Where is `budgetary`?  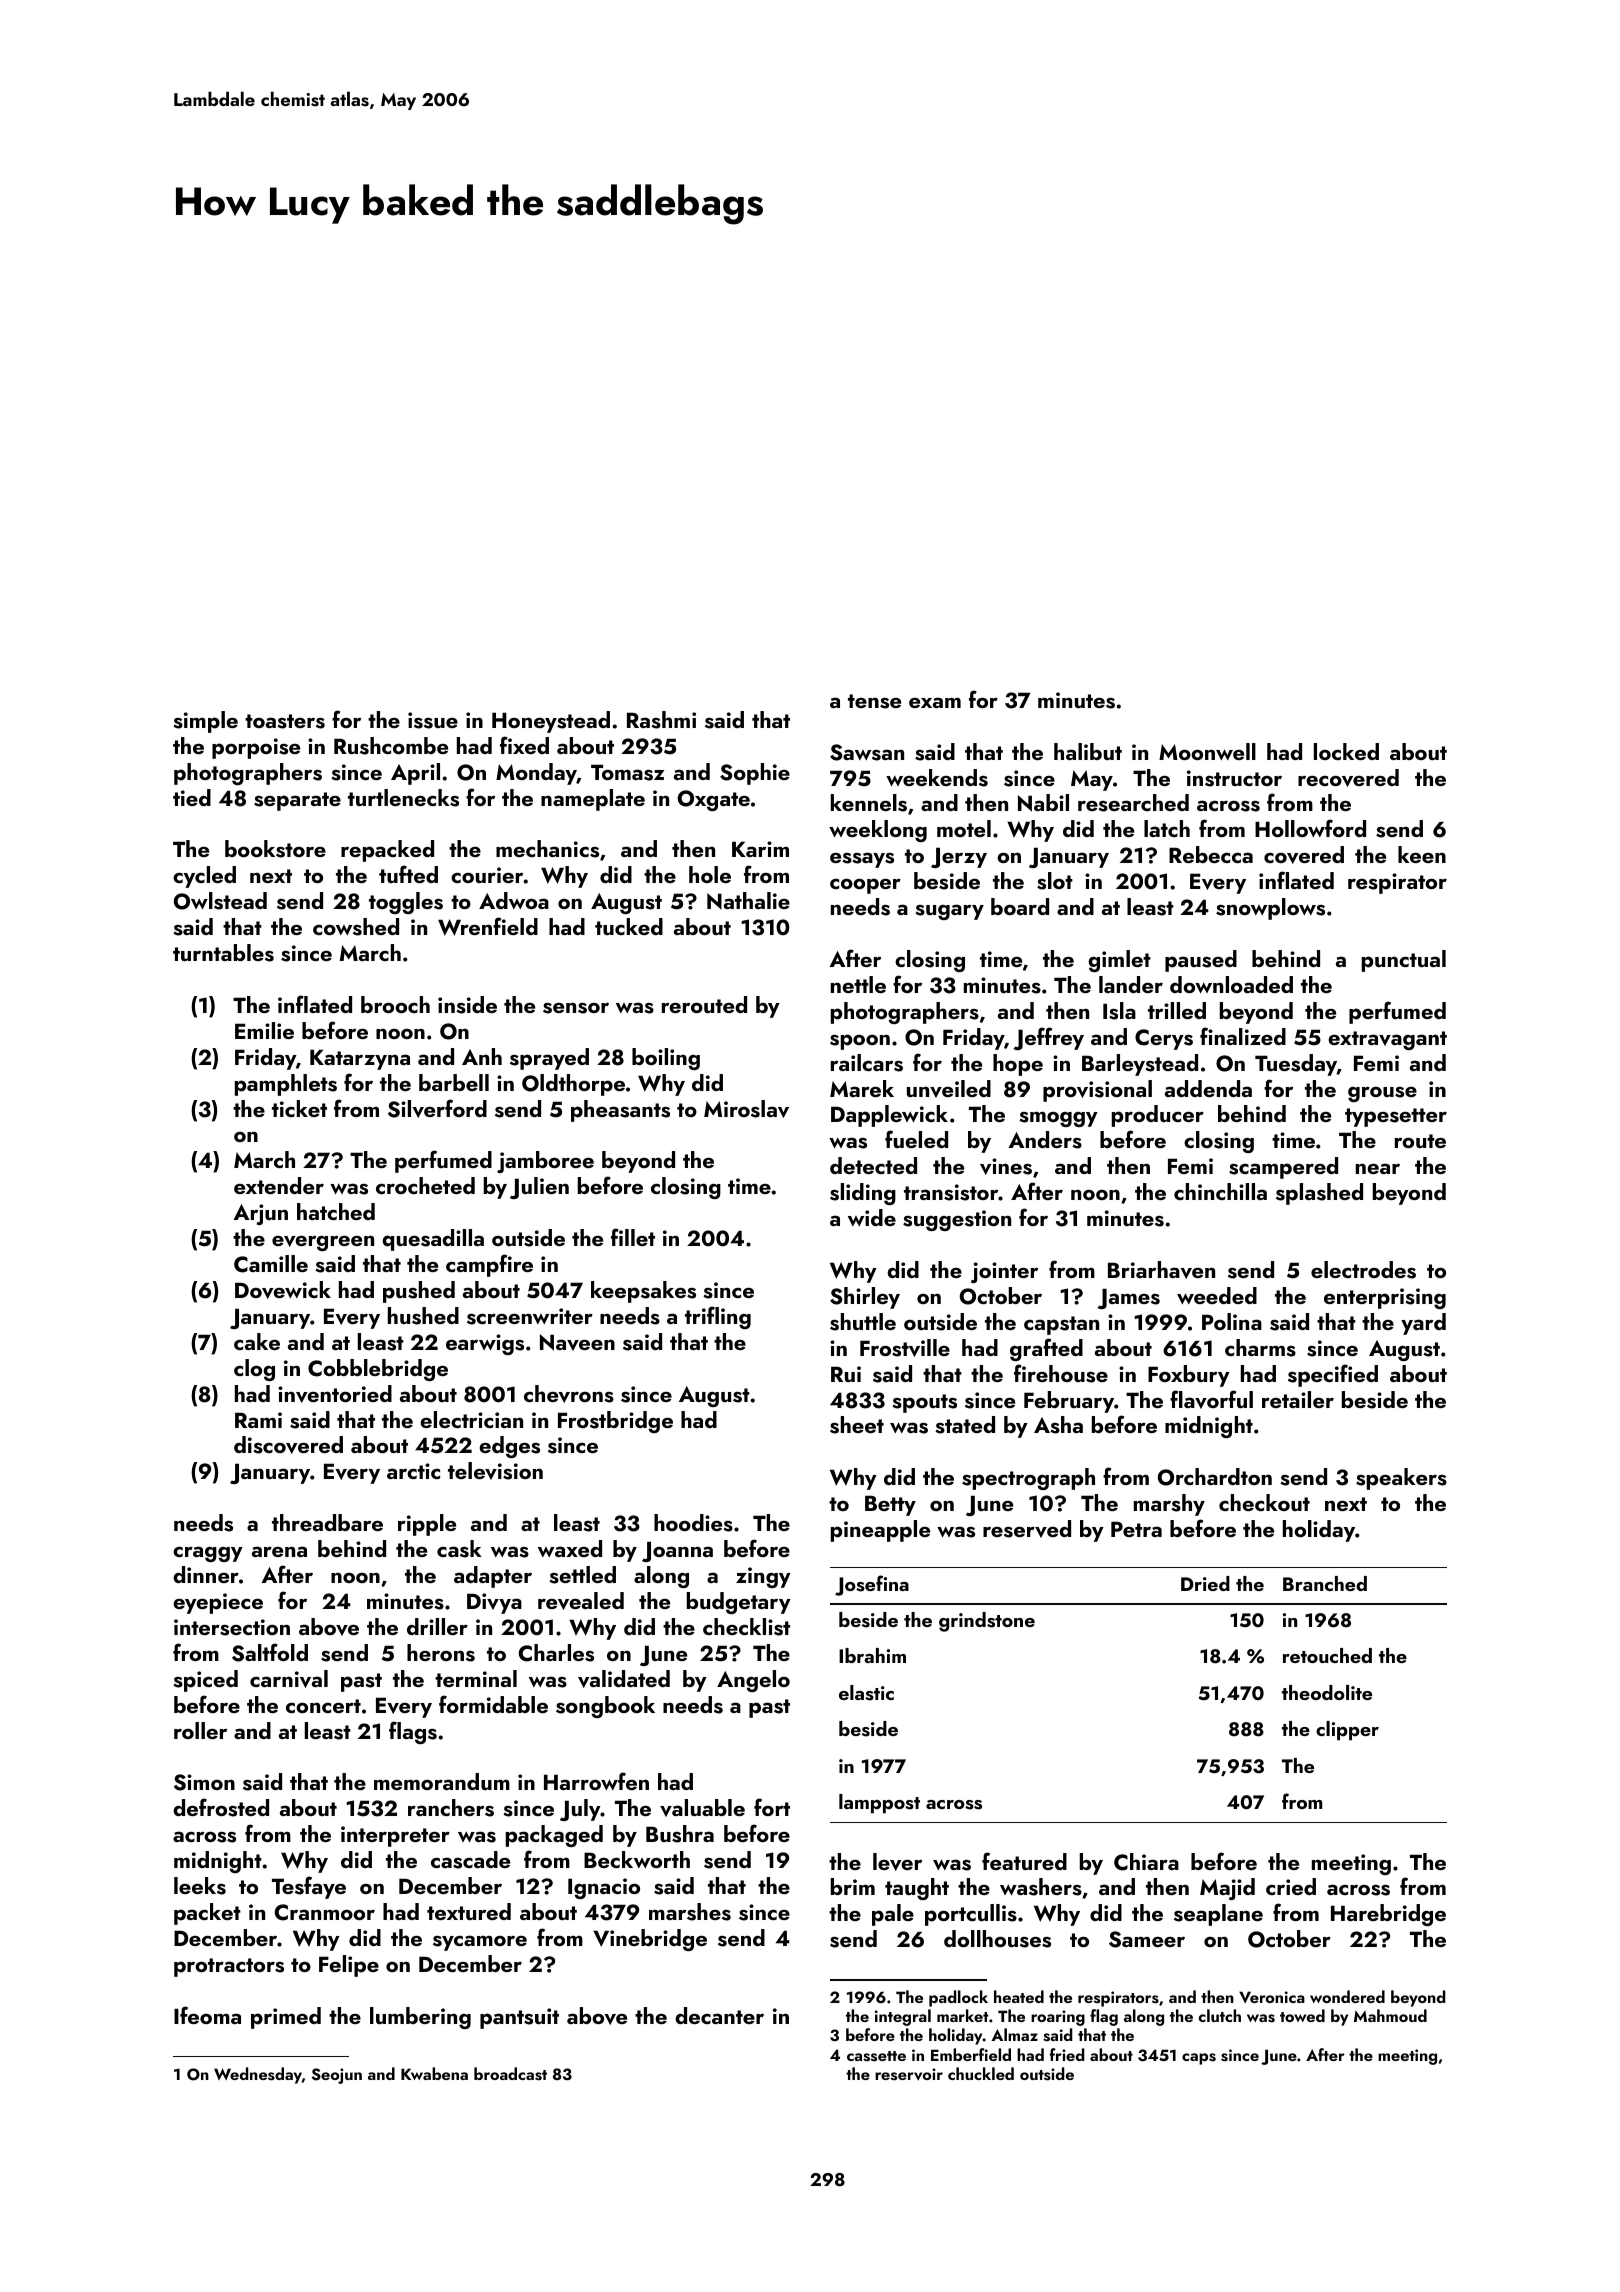 budgetary is located at coordinates (739, 1603).
